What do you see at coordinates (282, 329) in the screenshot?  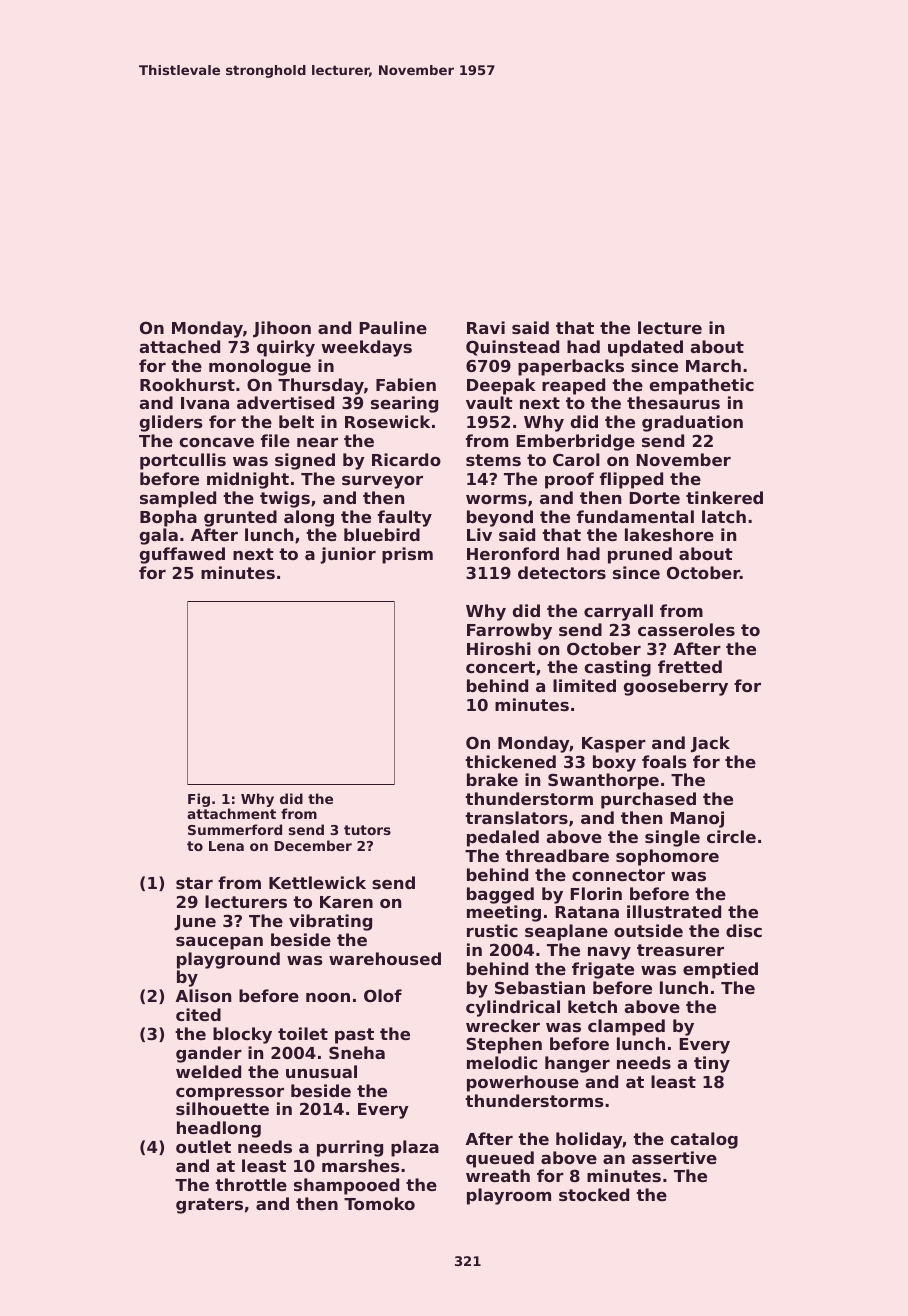 I see `Jihoon` at bounding box center [282, 329].
